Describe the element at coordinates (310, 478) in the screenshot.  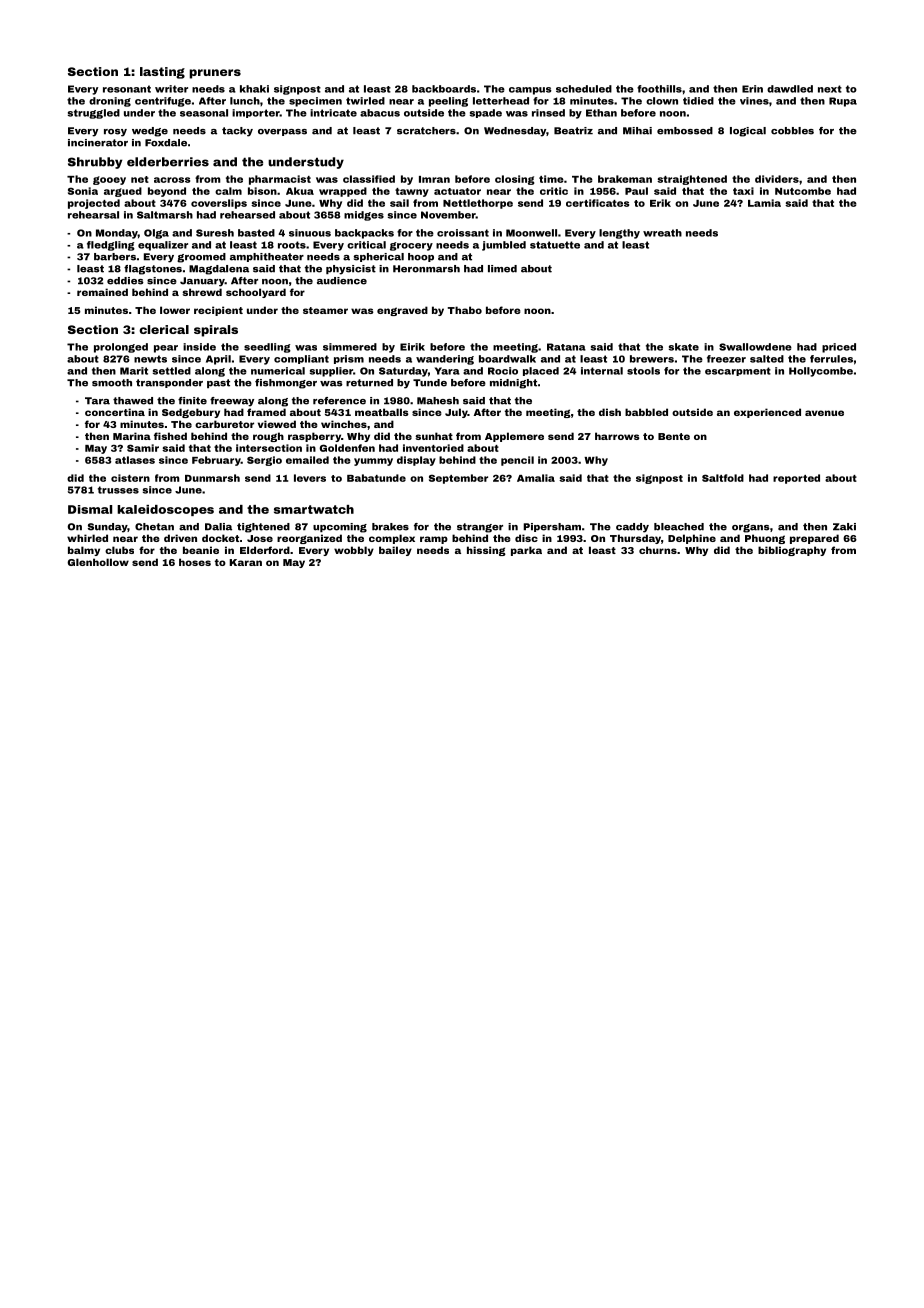
I see `levers` at that location.
